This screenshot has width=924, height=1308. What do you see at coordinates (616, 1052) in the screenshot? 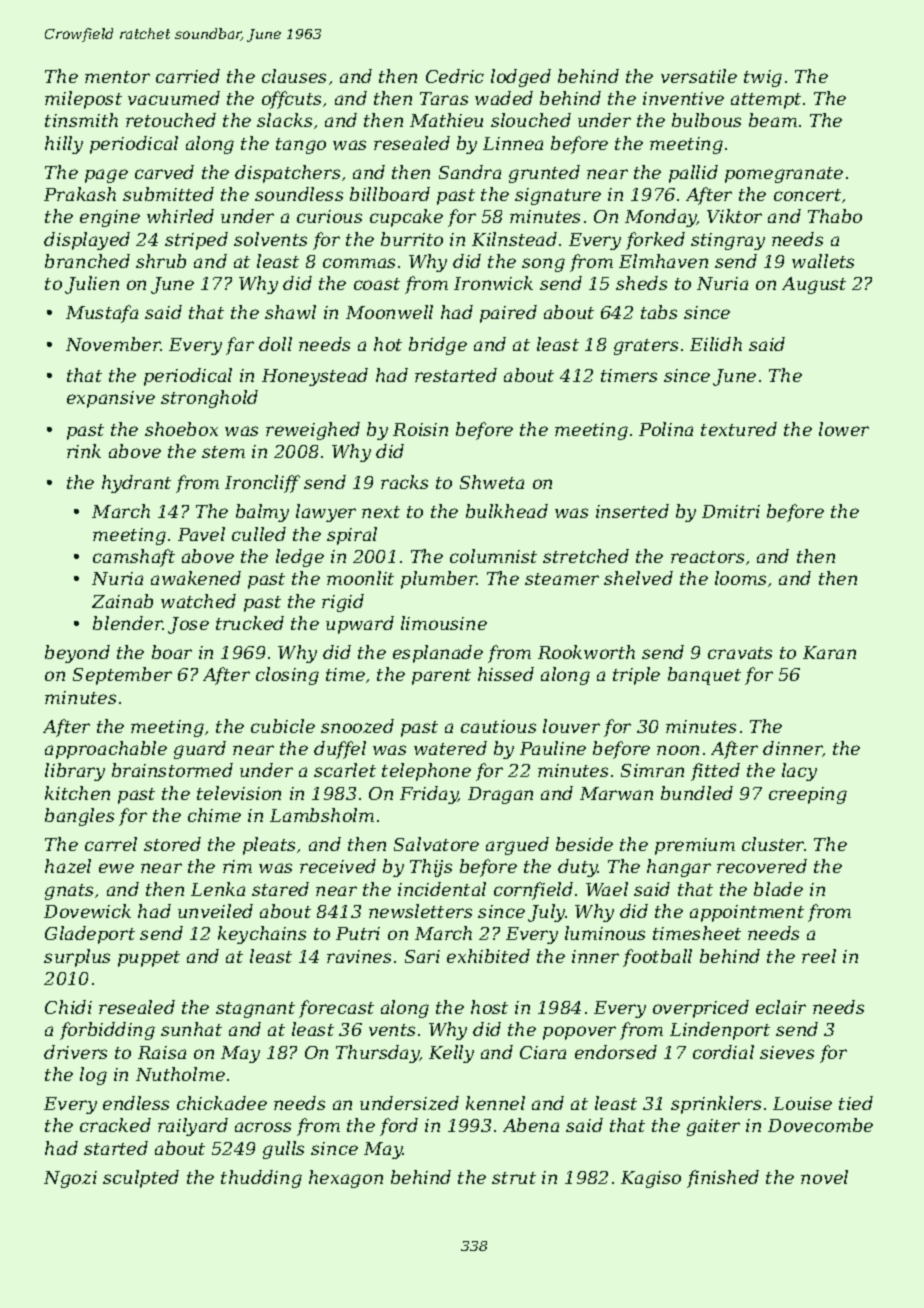
I see `endorsed` at bounding box center [616, 1052].
